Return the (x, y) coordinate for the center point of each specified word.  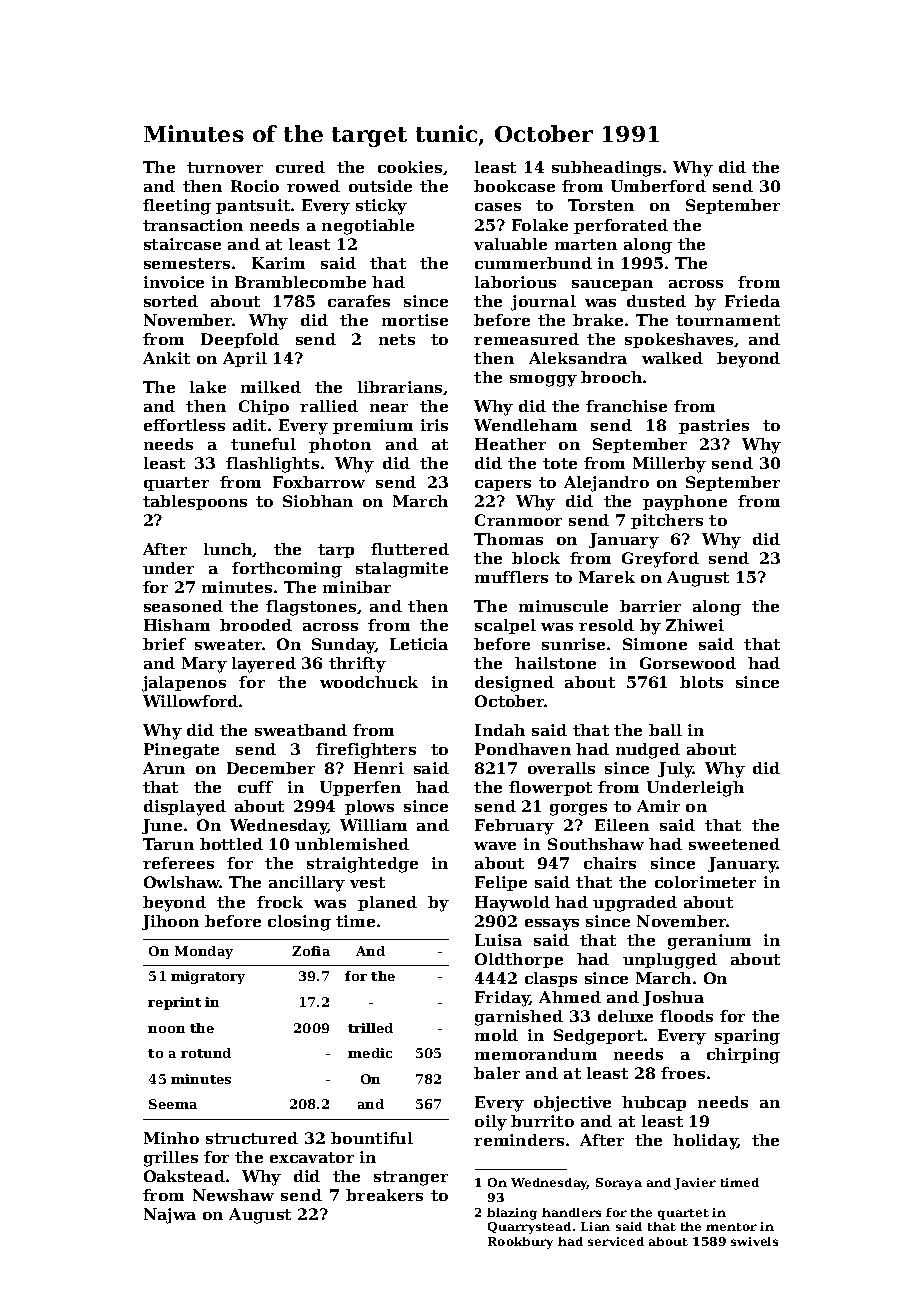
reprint (174, 1003)
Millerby (669, 465)
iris (434, 425)
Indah (500, 730)
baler (497, 1073)
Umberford (658, 186)
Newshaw (233, 1195)
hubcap (654, 1103)
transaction (193, 225)
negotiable (368, 227)
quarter (176, 484)
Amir (658, 806)
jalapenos (184, 684)
